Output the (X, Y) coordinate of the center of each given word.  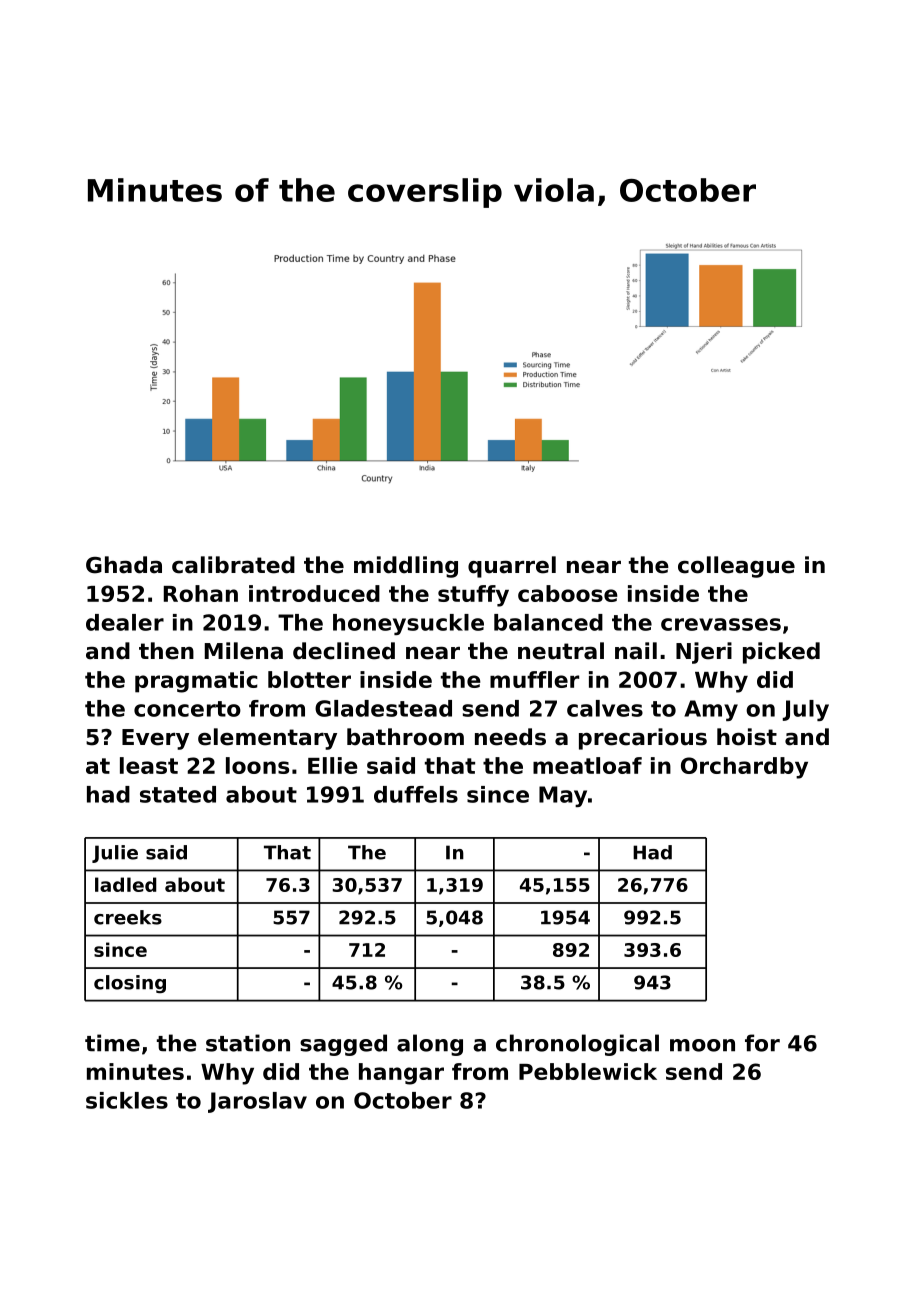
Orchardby (744, 768)
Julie (115, 854)
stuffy (473, 596)
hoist (747, 737)
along (430, 1045)
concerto (187, 709)
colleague (736, 567)
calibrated (233, 565)
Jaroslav (257, 1102)
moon (702, 1045)
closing (130, 984)
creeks (128, 917)
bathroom (405, 737)
